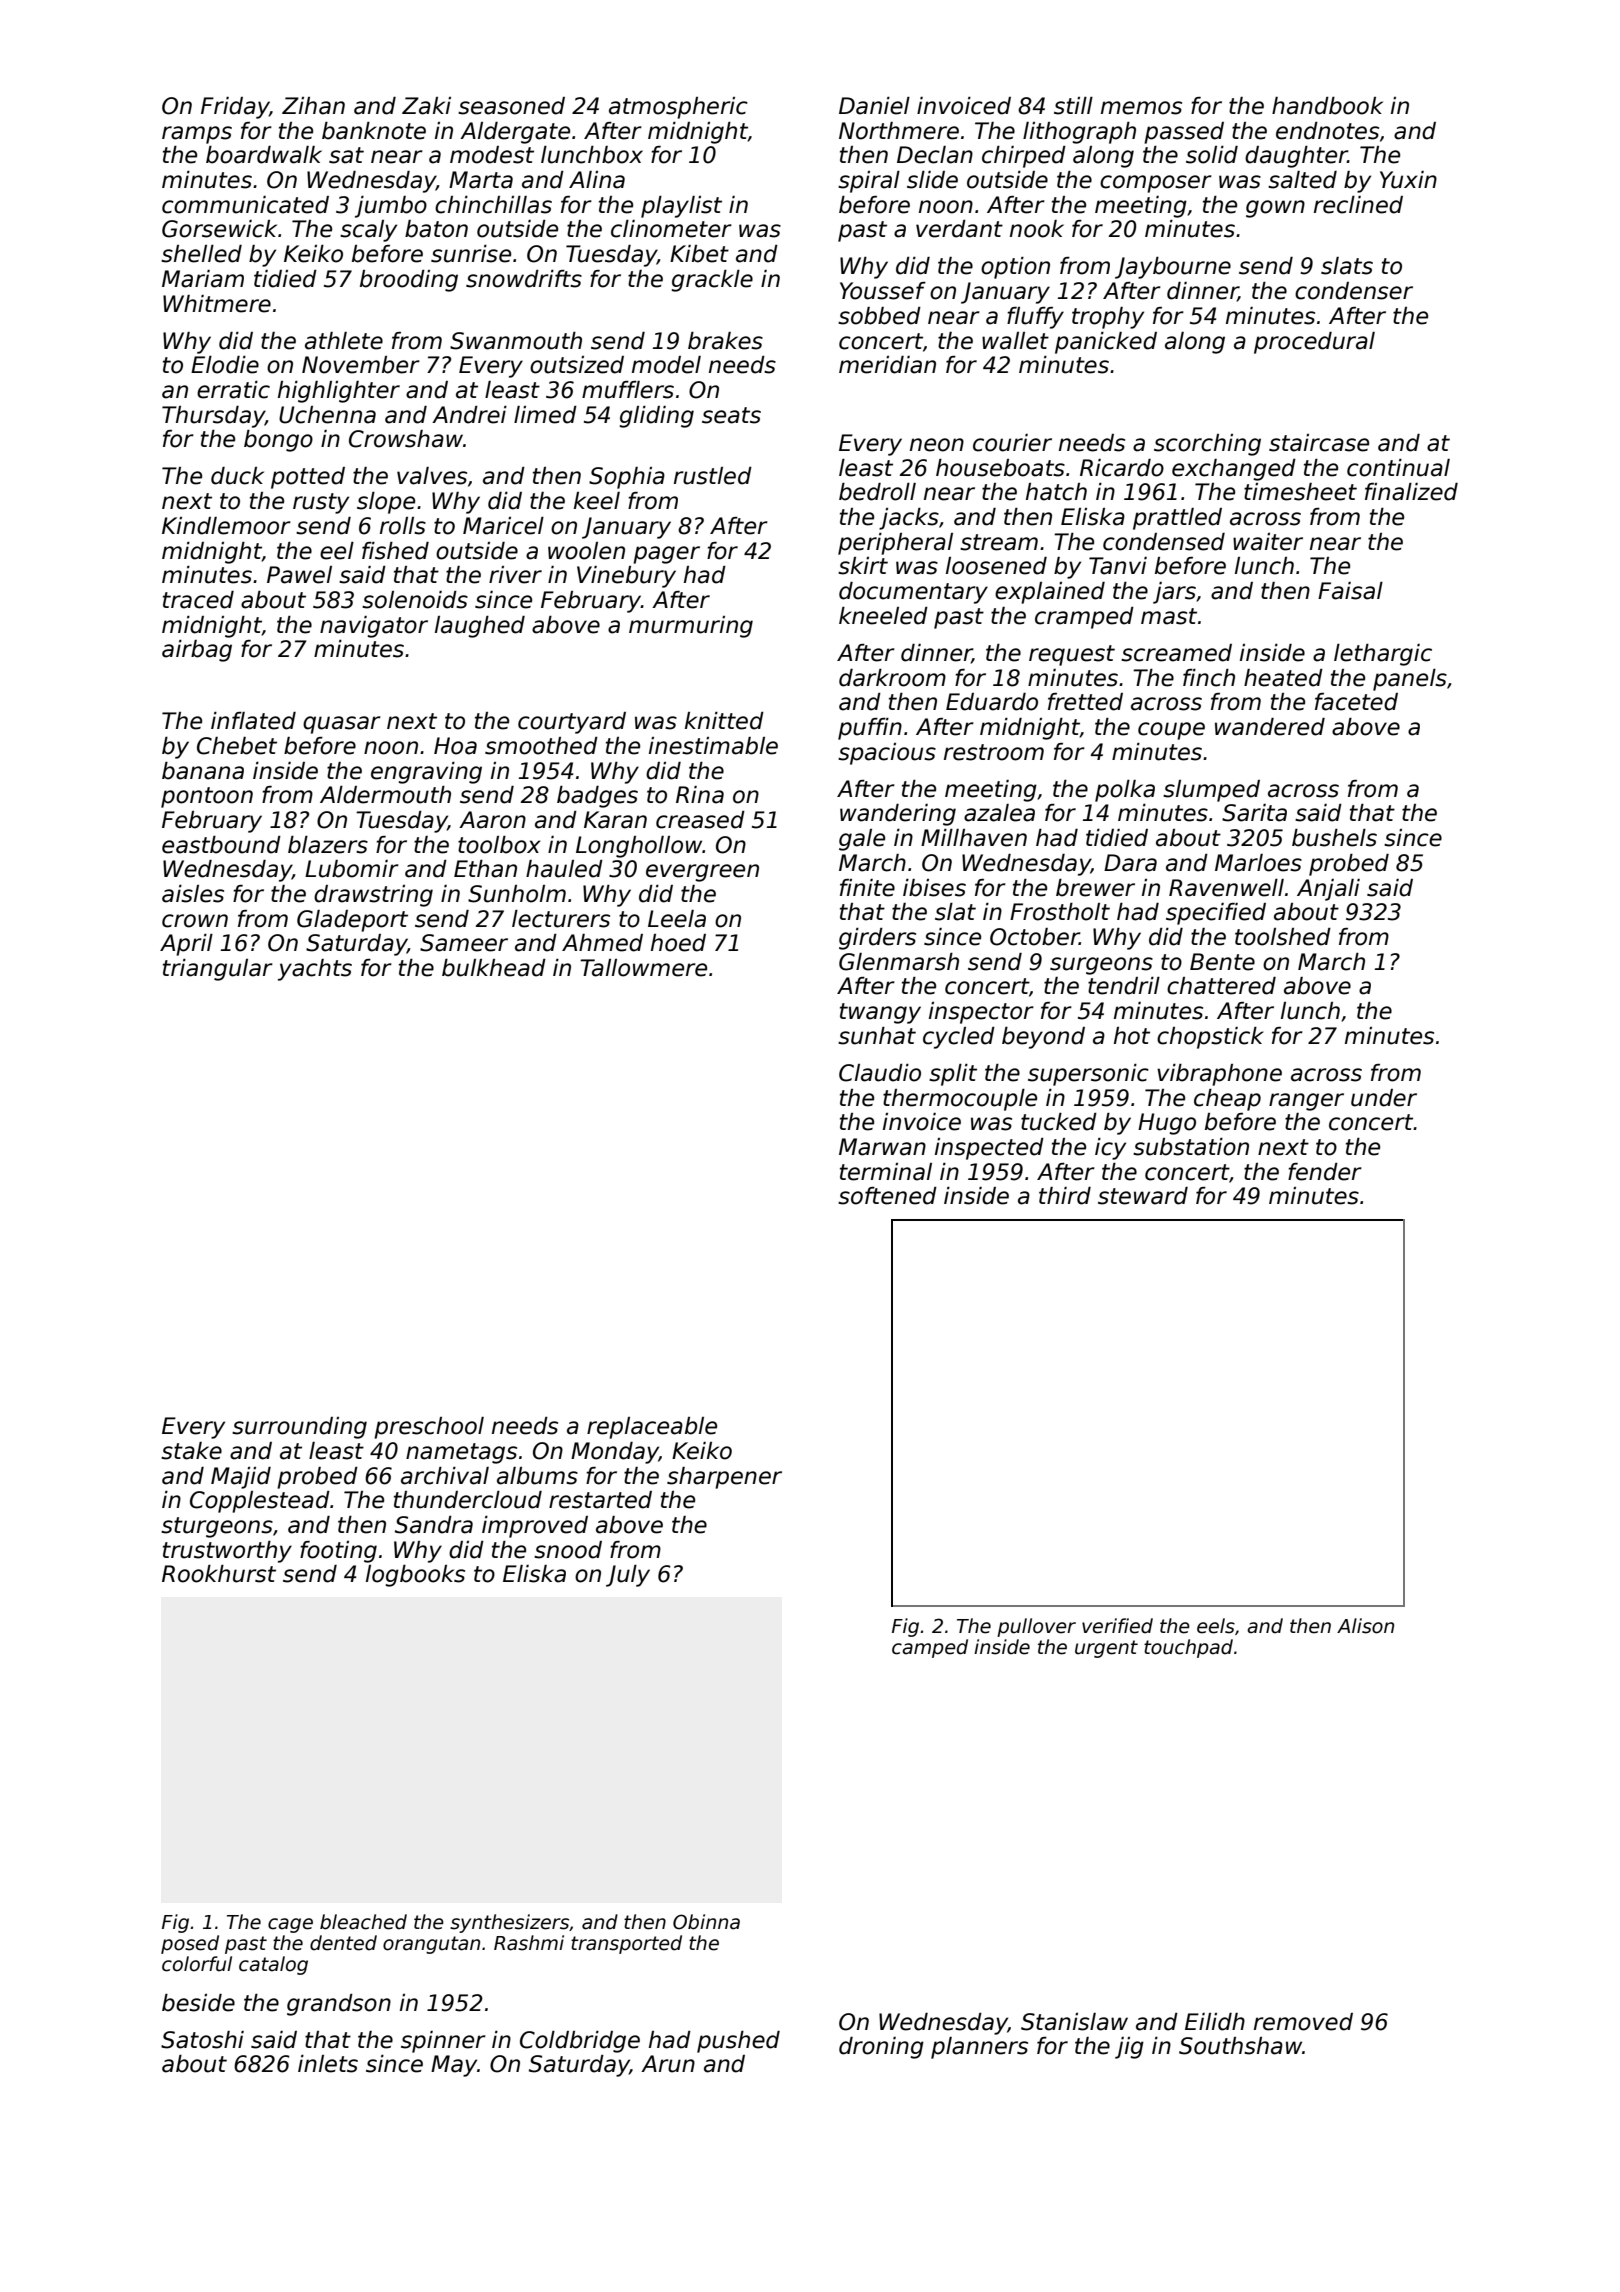 Image resolution: width=1620 pixels, height=2292 pixels. I want to click on substation, so click(1191, 1147).
